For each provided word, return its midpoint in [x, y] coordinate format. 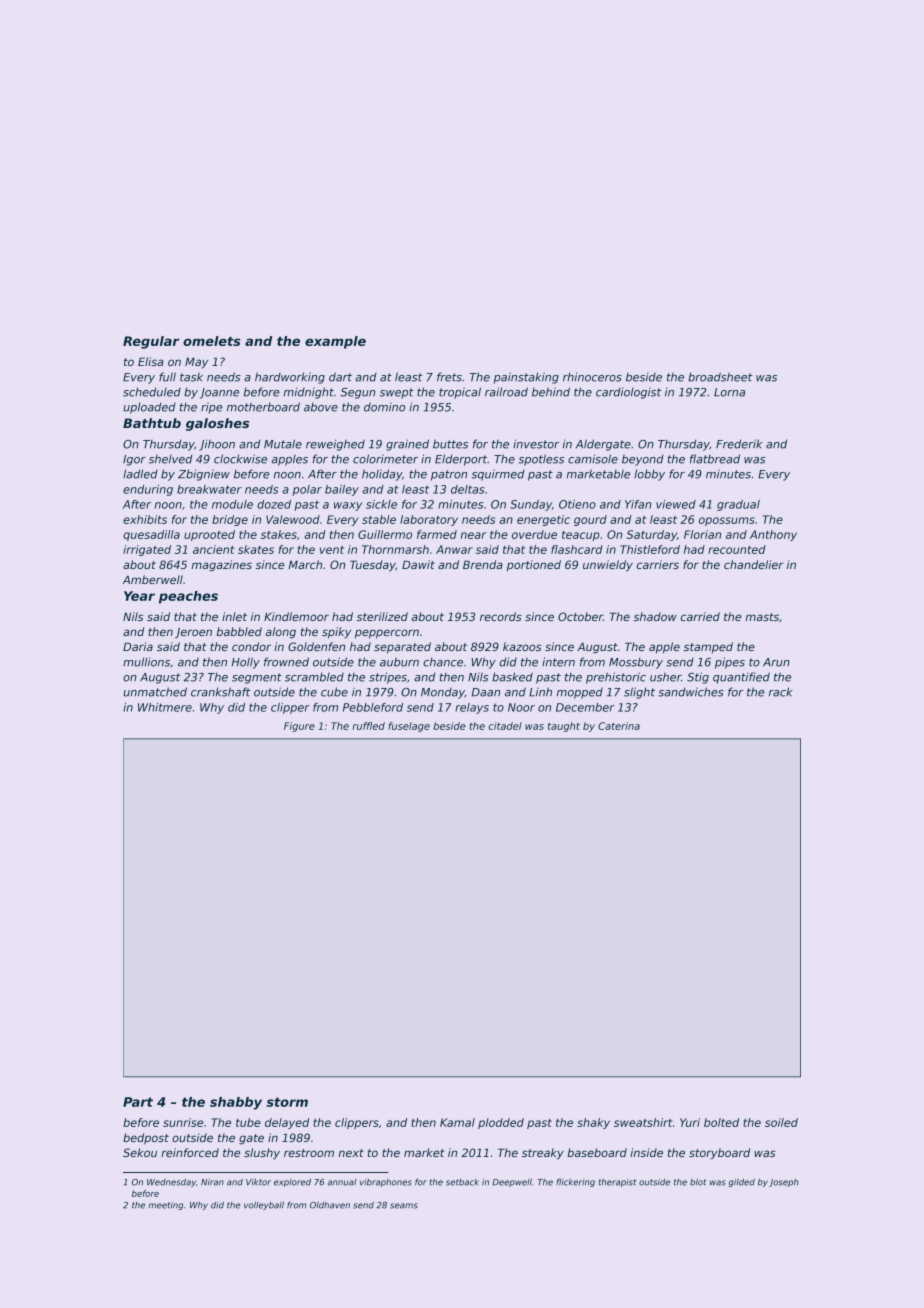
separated [402, 648]
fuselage [409, 727]
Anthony [773, 535]
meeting [165, 1206]
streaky [543, 1154]
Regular [151, 342]
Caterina [619, 726]
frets [449, 377]
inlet [234, 616]
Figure [299, 727]
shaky [593, 1123]
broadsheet [720, 377]
